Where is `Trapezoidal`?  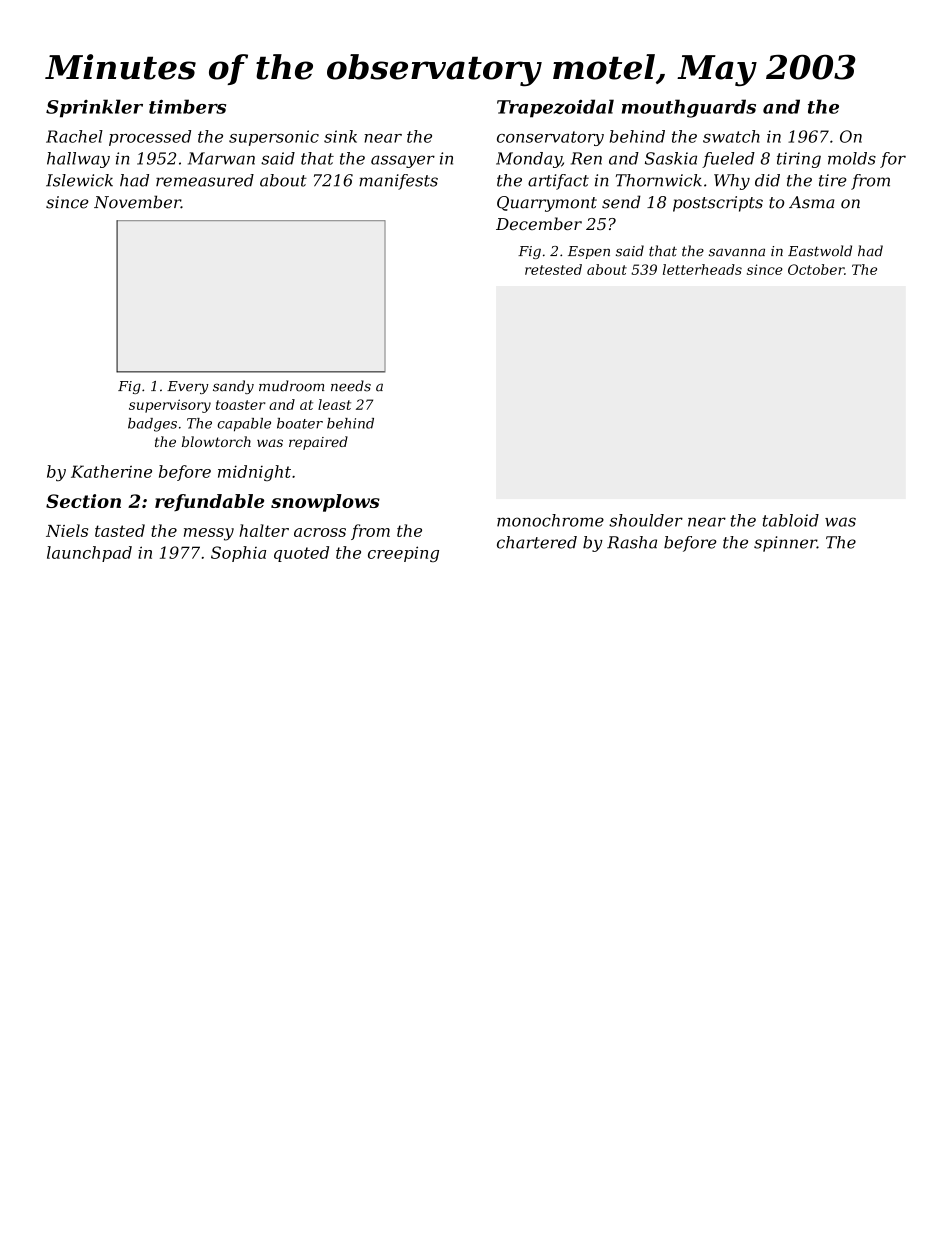
Trapezoidal is located at coordinates (555, 108).
